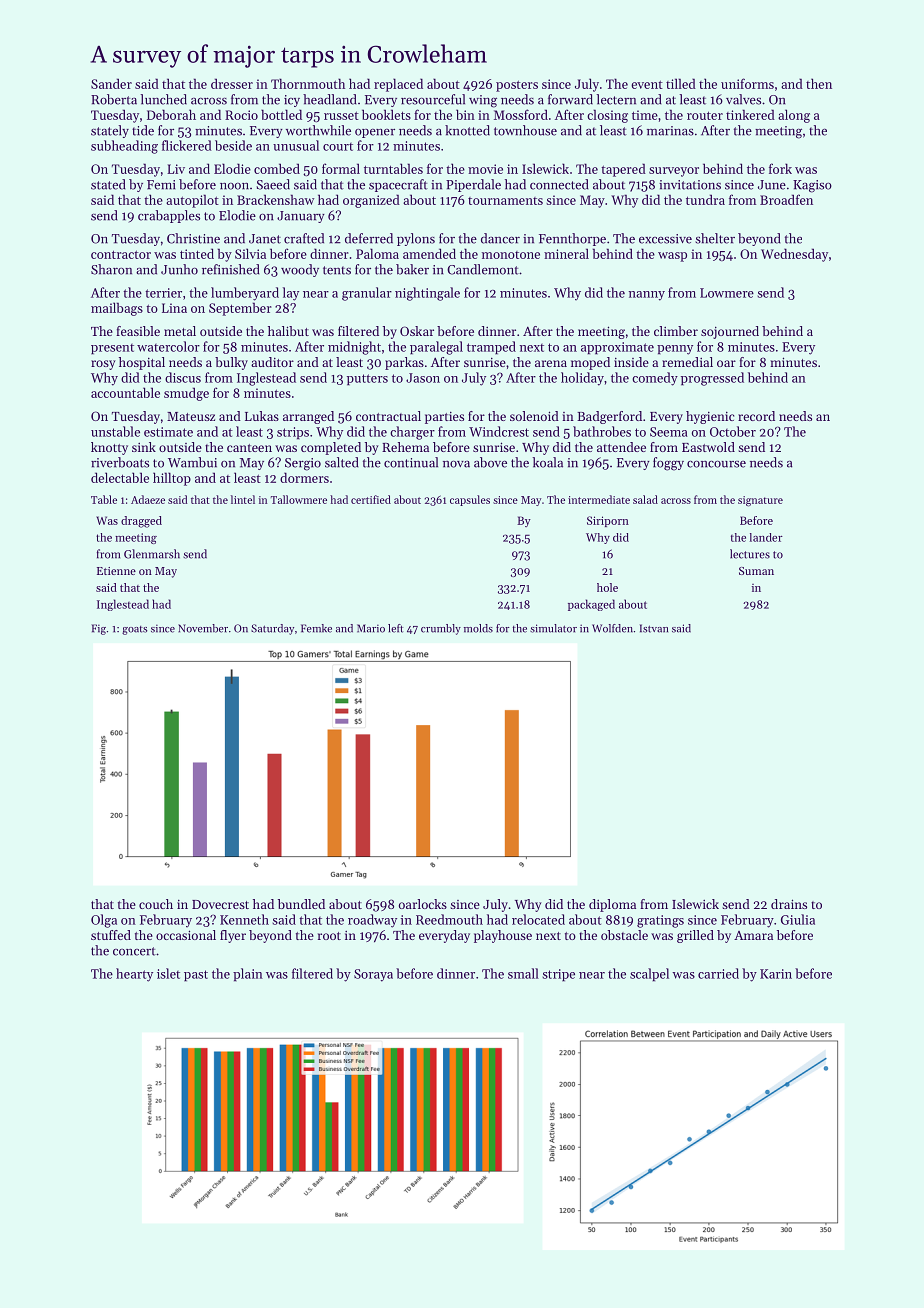 The height and width of the document is (1308, 924). I want to click on rosy, so click(103, 365).
